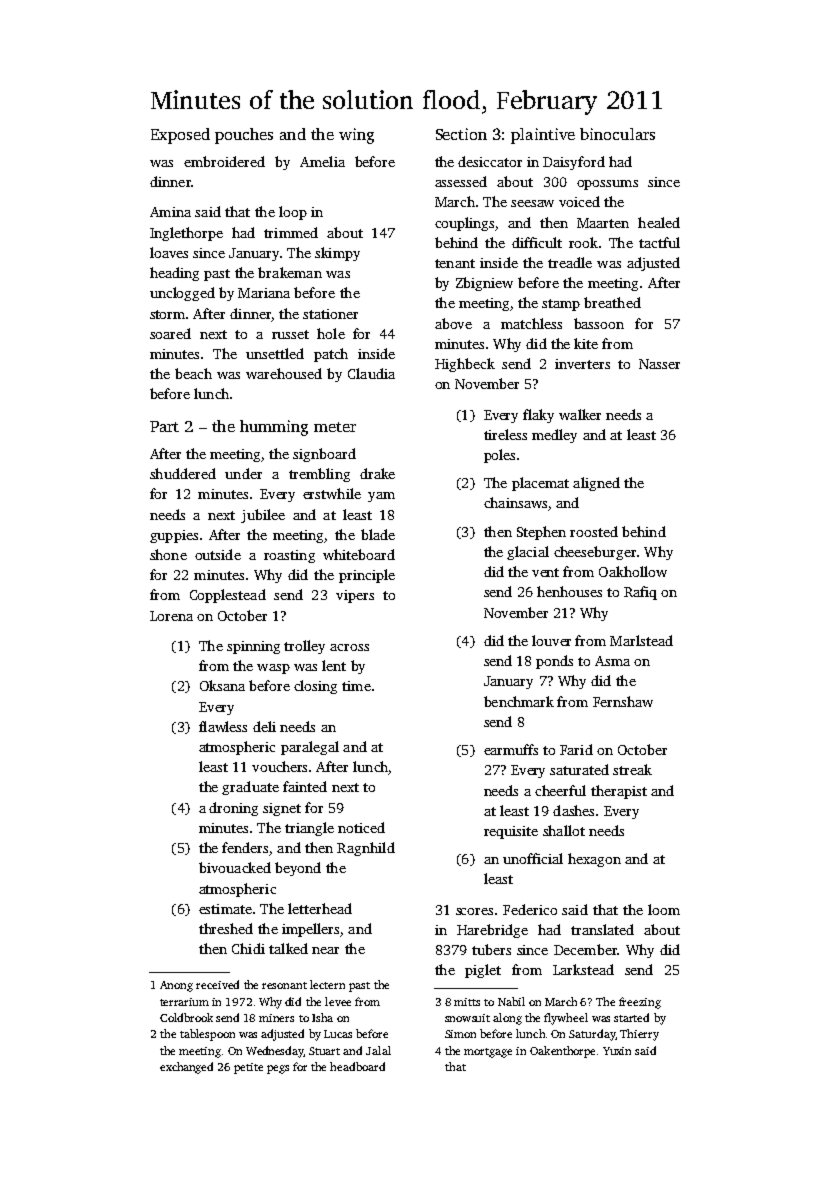 This screenshot has width=830, height=1177. What do you see at coordinates (186, 1068) in the screenshot?
I see `exchanged` at bounding box center [186, 1068].
